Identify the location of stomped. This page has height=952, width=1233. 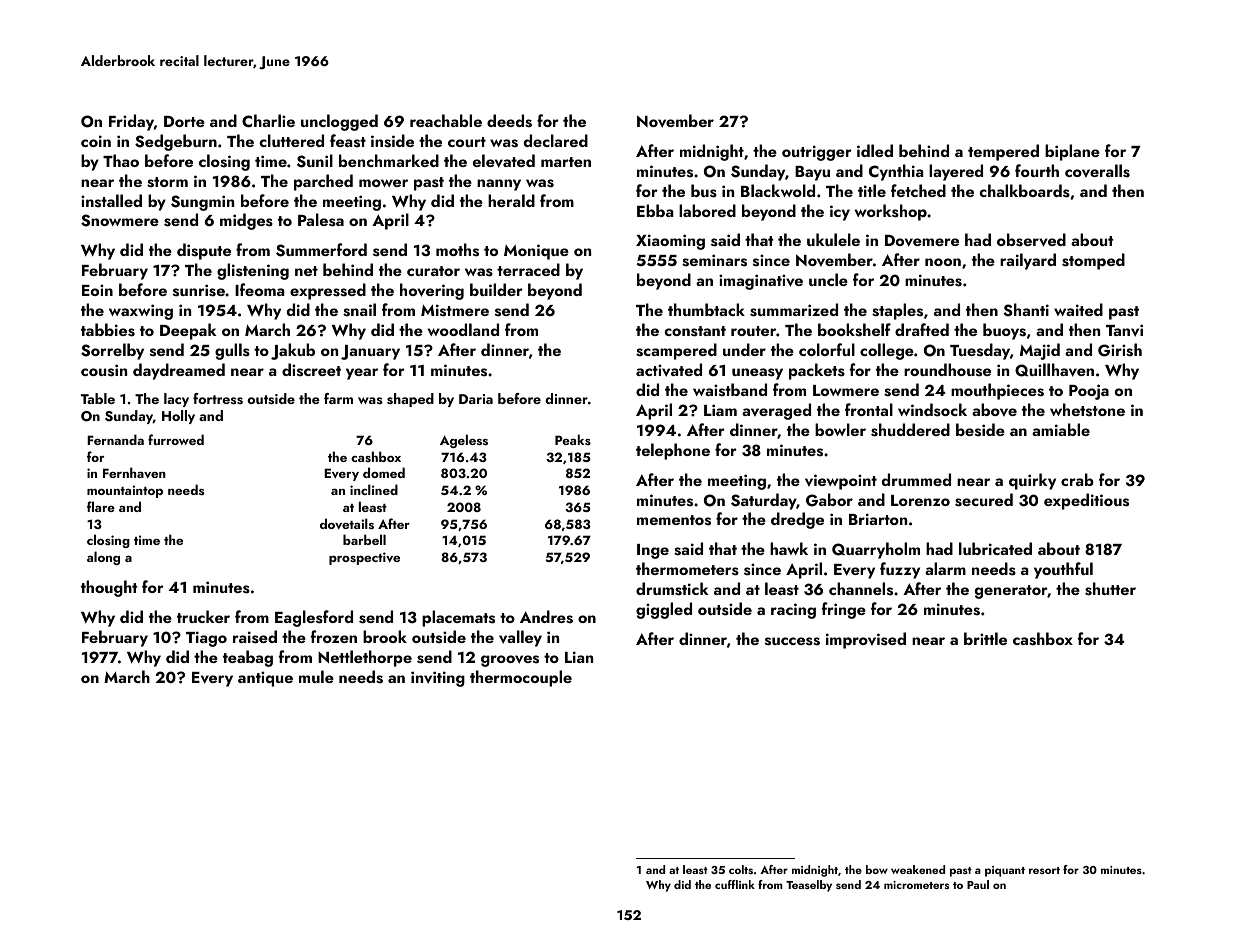
(1093, 261).
